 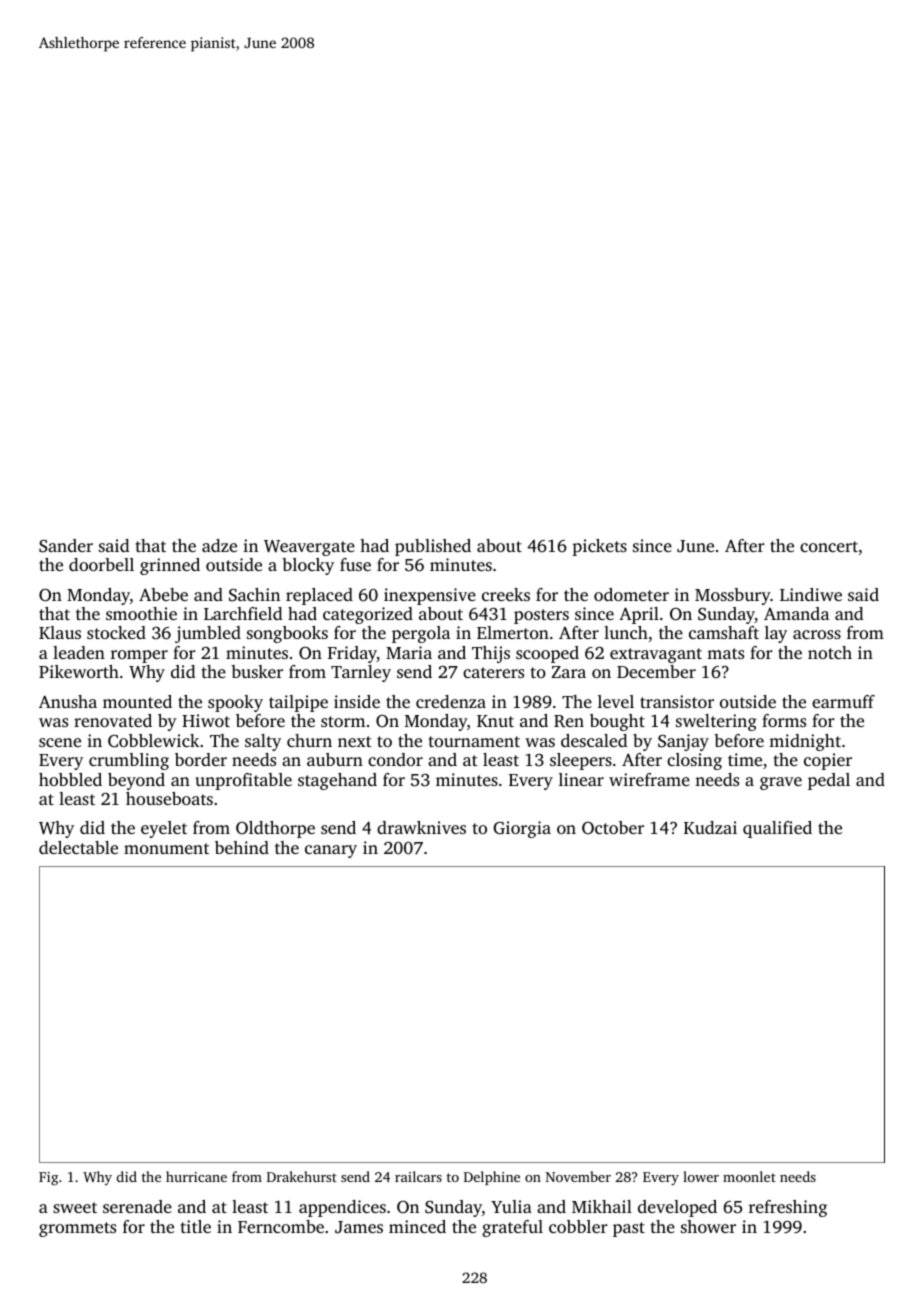 What do you see at coordinates (263, 742) in the document?
I see `salty` at bounding box center [263, 742].
